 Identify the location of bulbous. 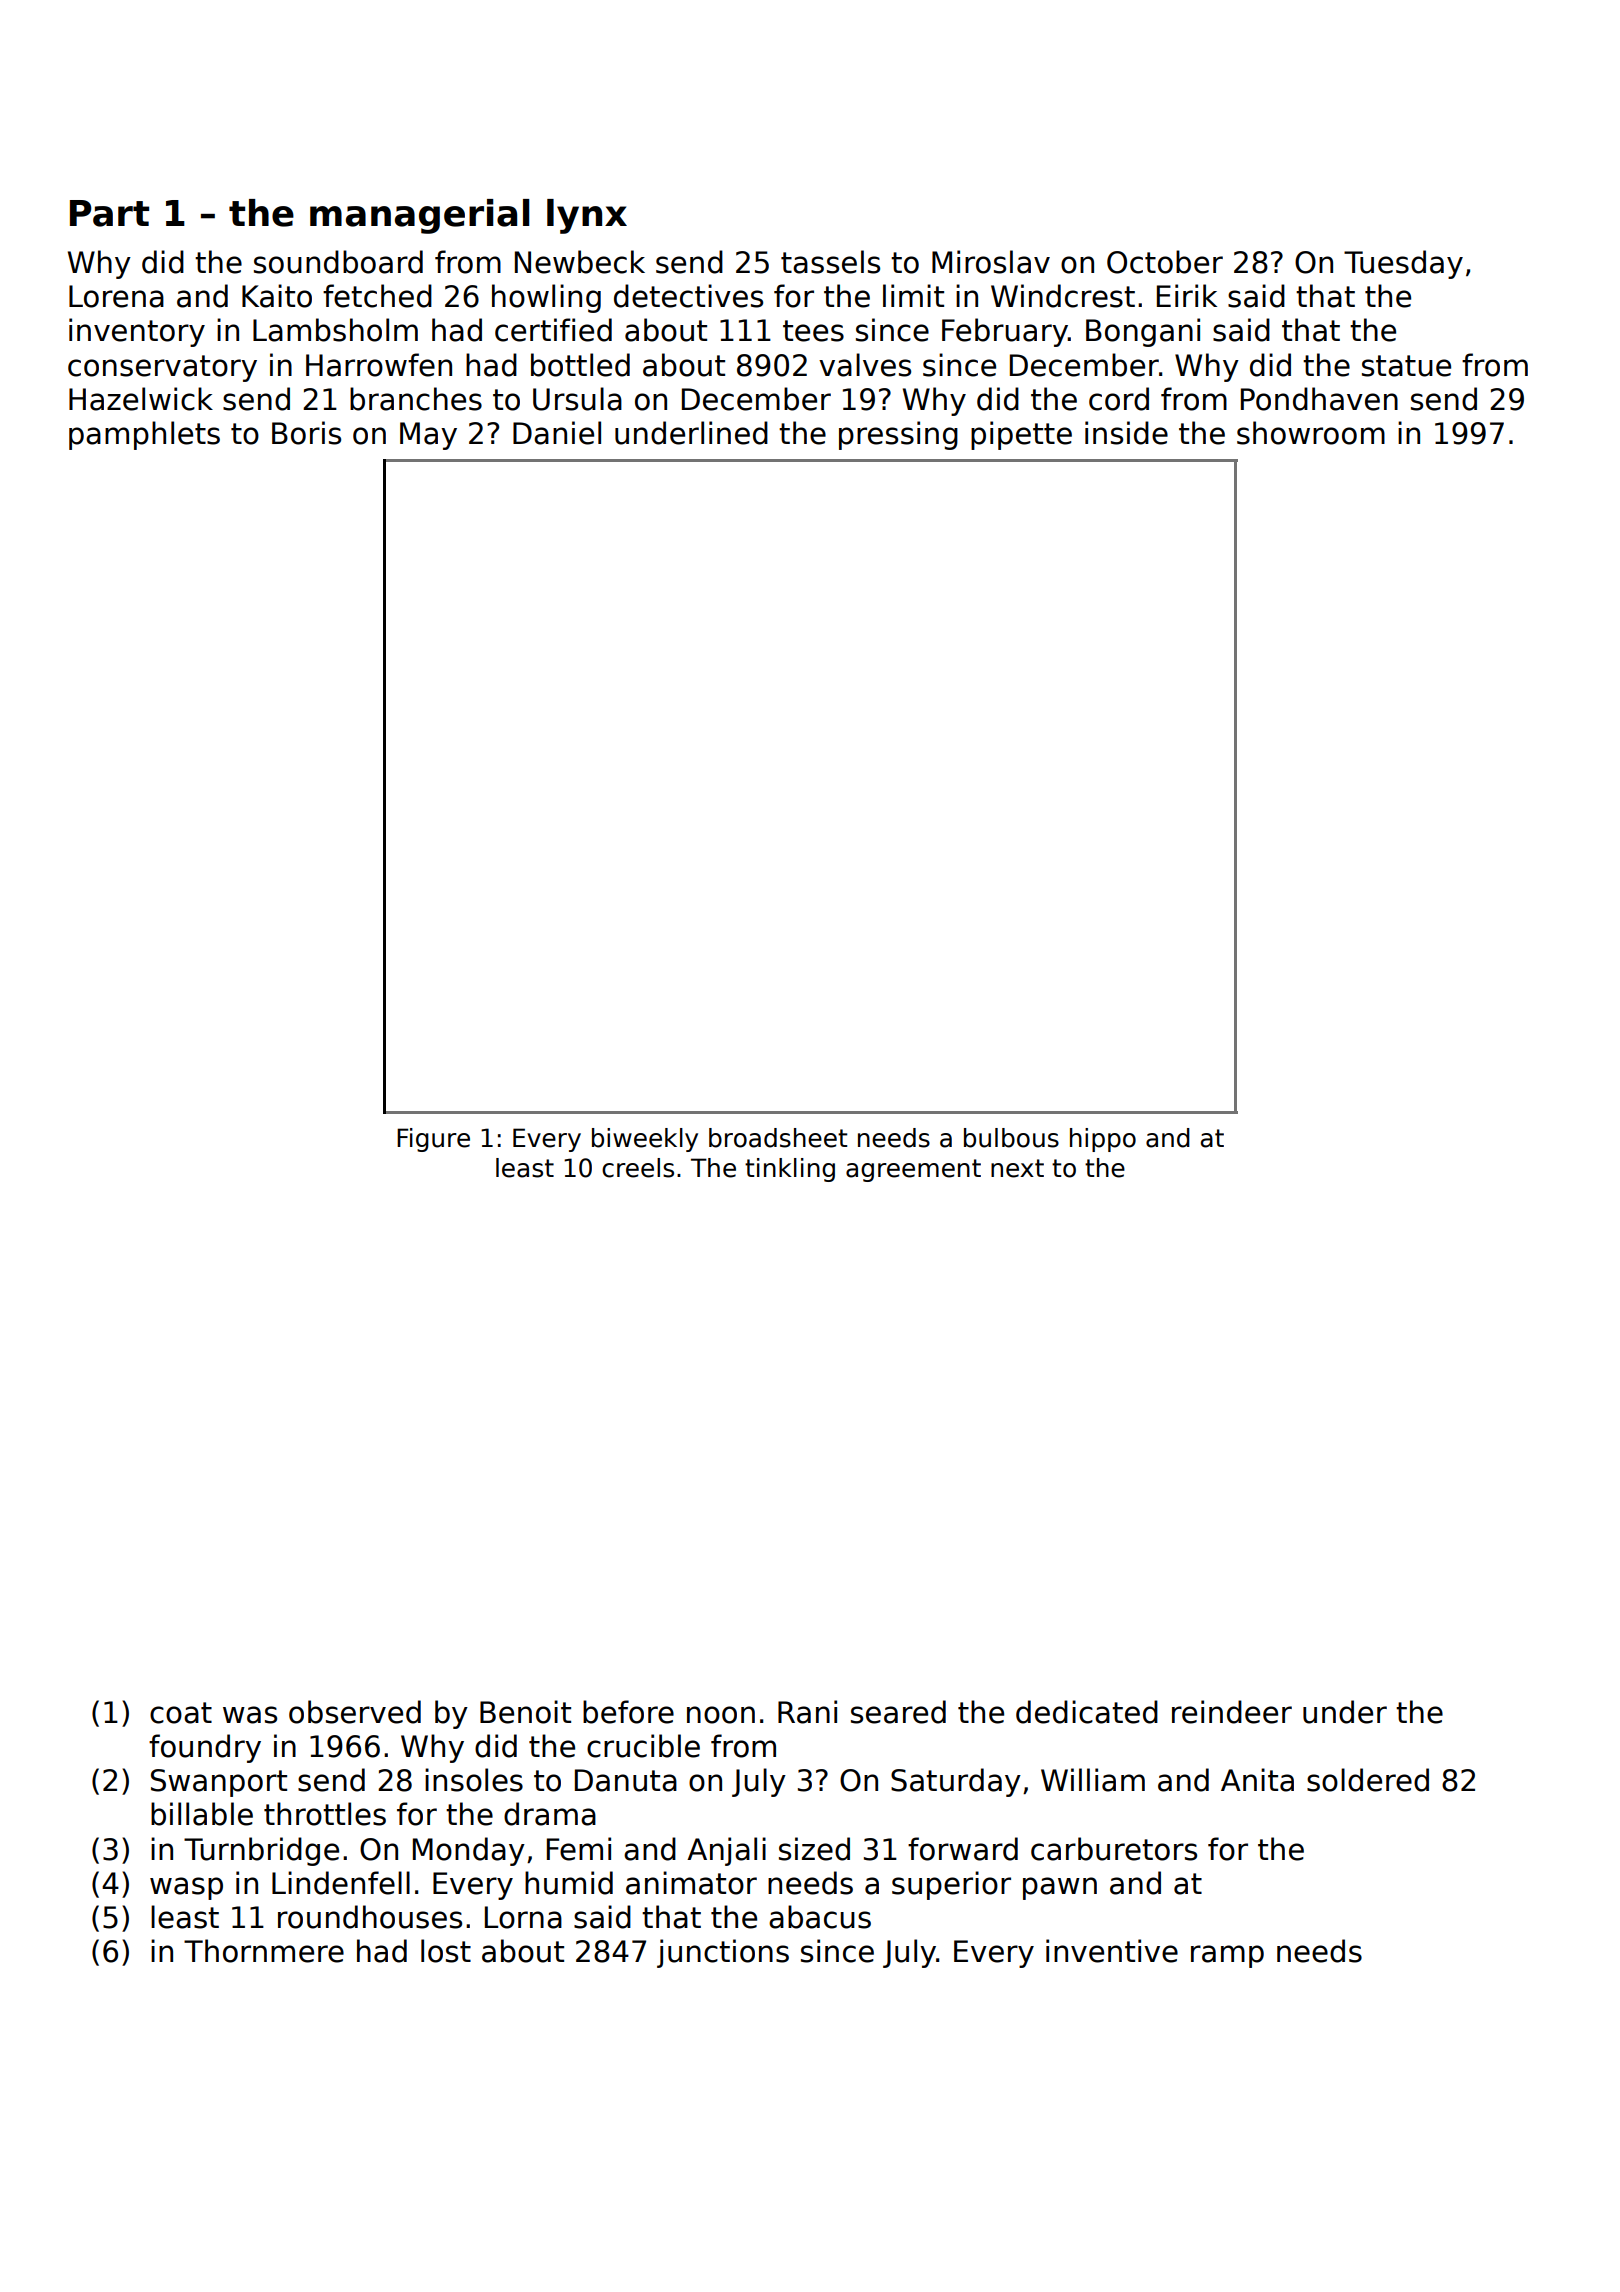
(1011, 1138).
